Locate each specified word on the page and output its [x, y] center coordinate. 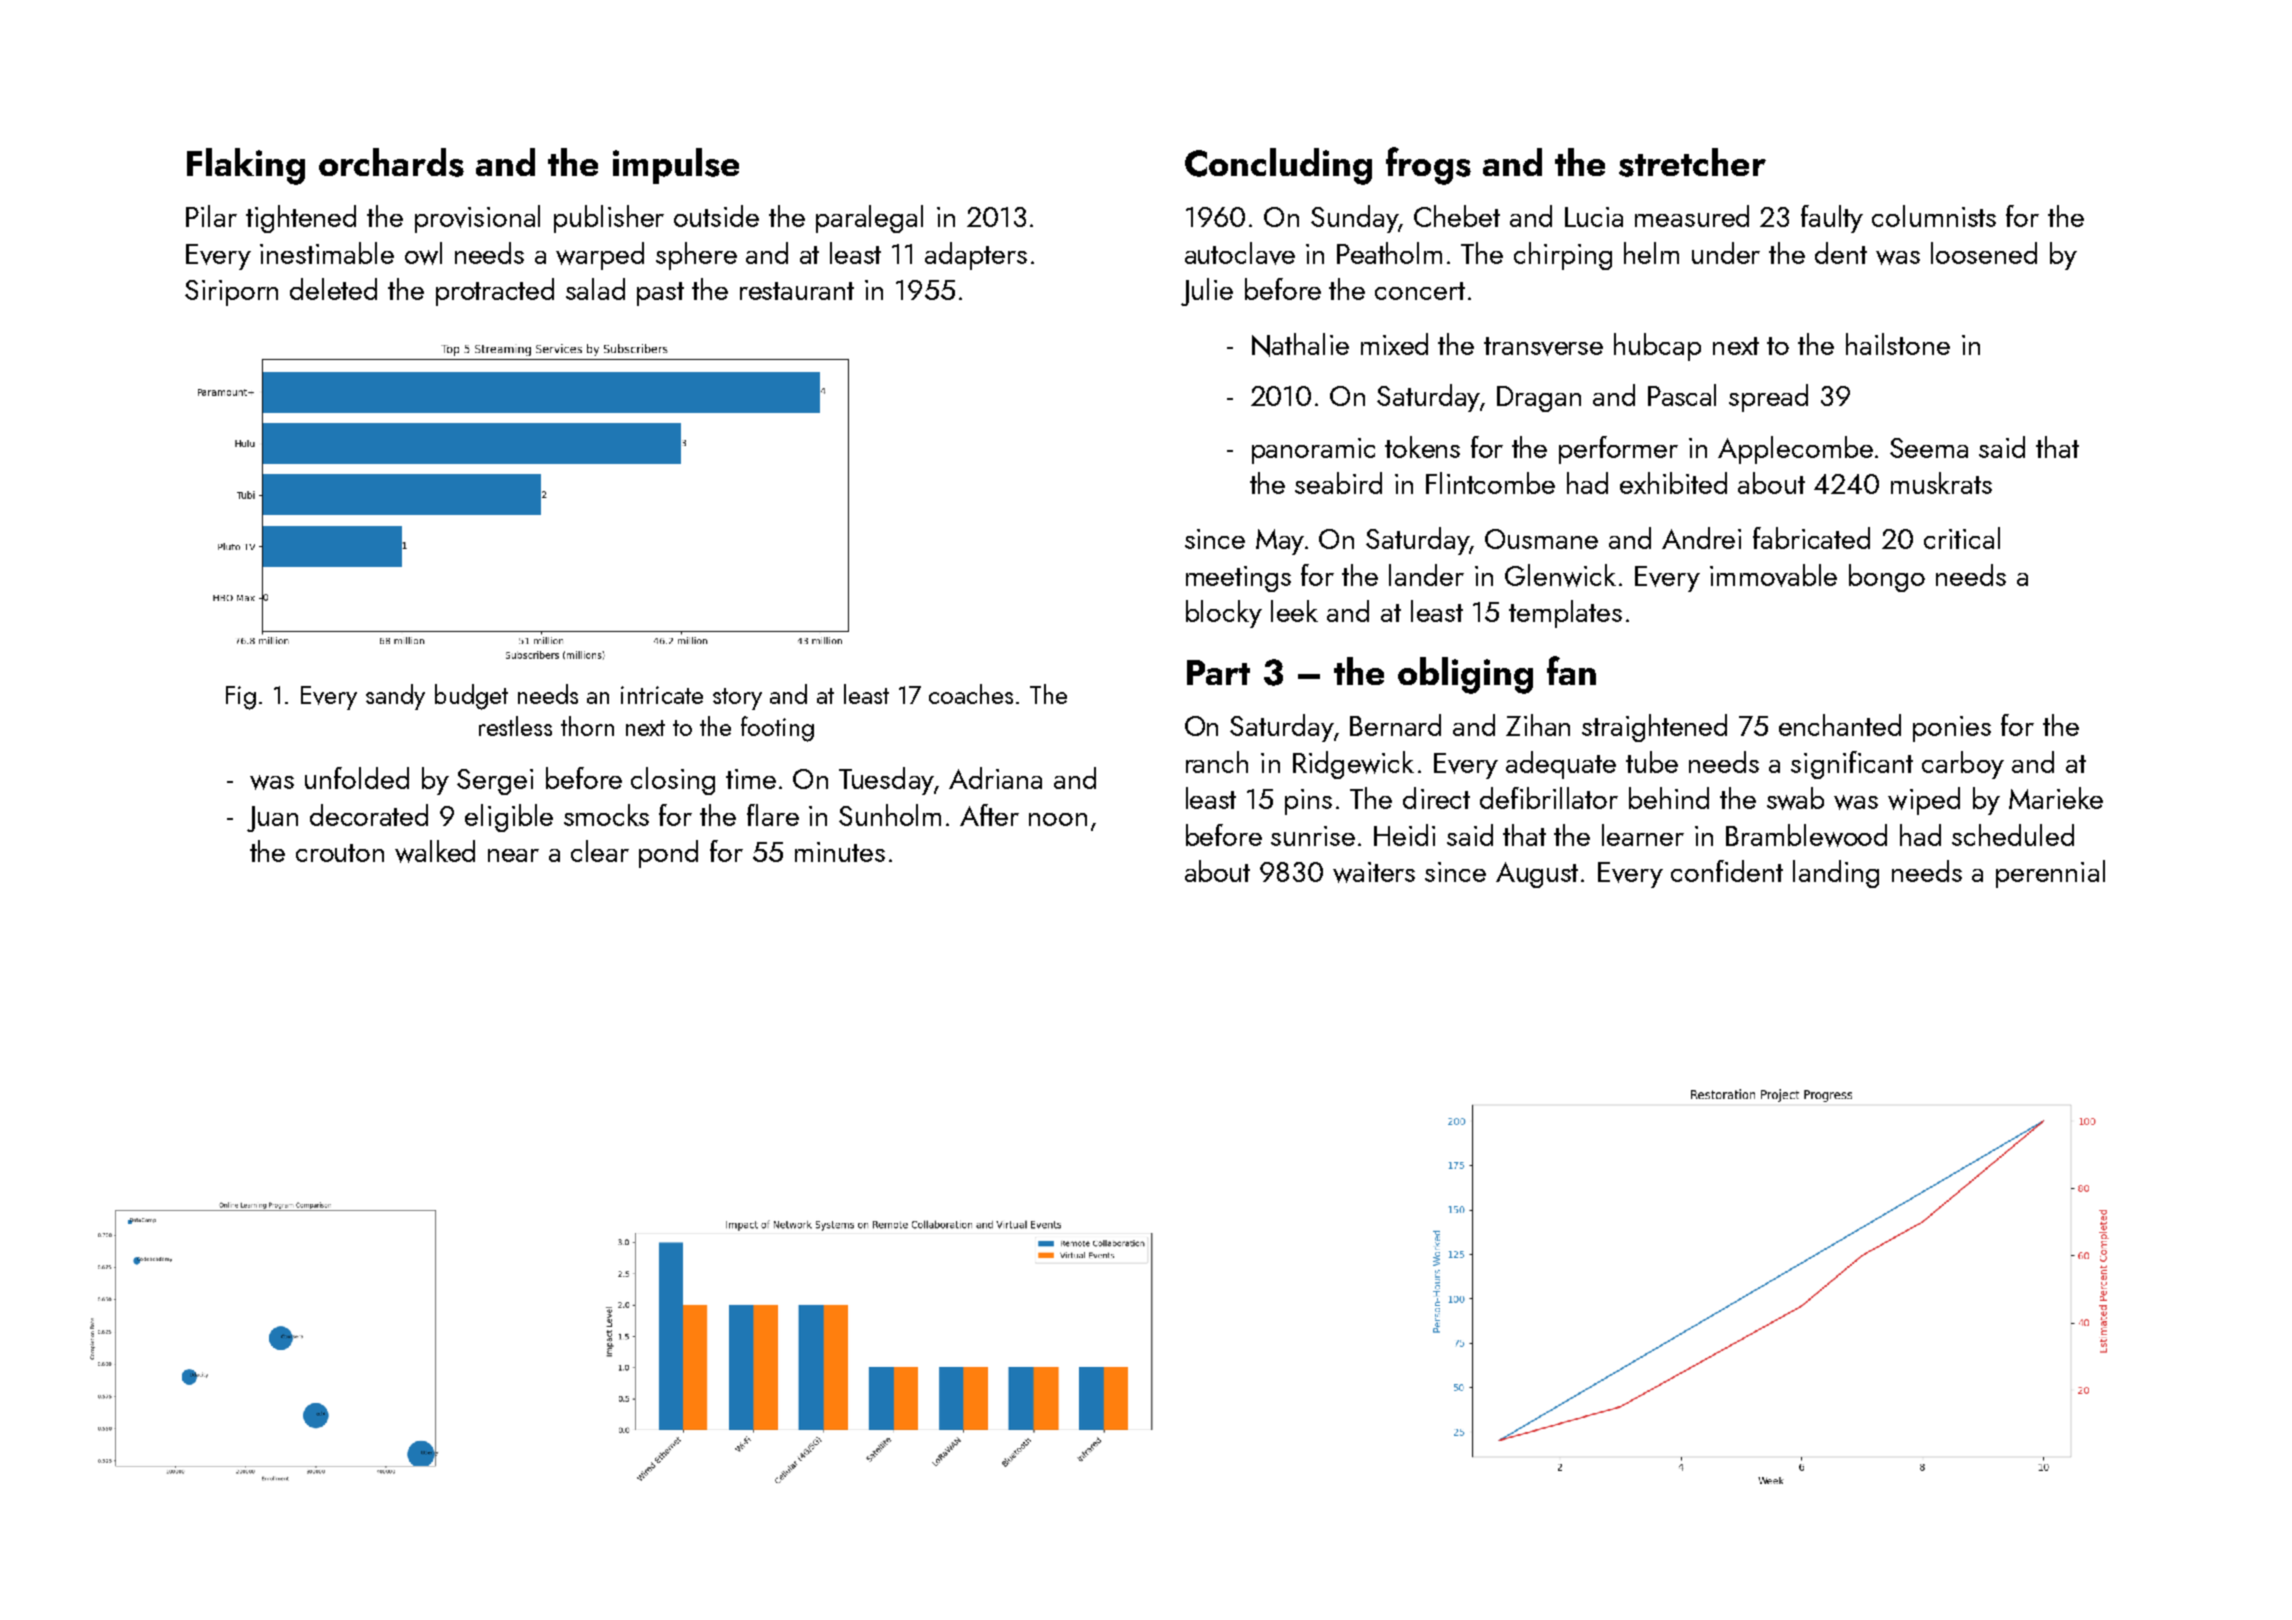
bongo [1887, 578]
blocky [1224, 614]
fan [1571, 670]
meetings [1238, 579]
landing [1836, 874]
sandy [395, 697]
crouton [340, 853]
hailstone [1898, 344]
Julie [1207, 292]
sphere [696, 256]
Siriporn [231, 293]
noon [1058, 819]
